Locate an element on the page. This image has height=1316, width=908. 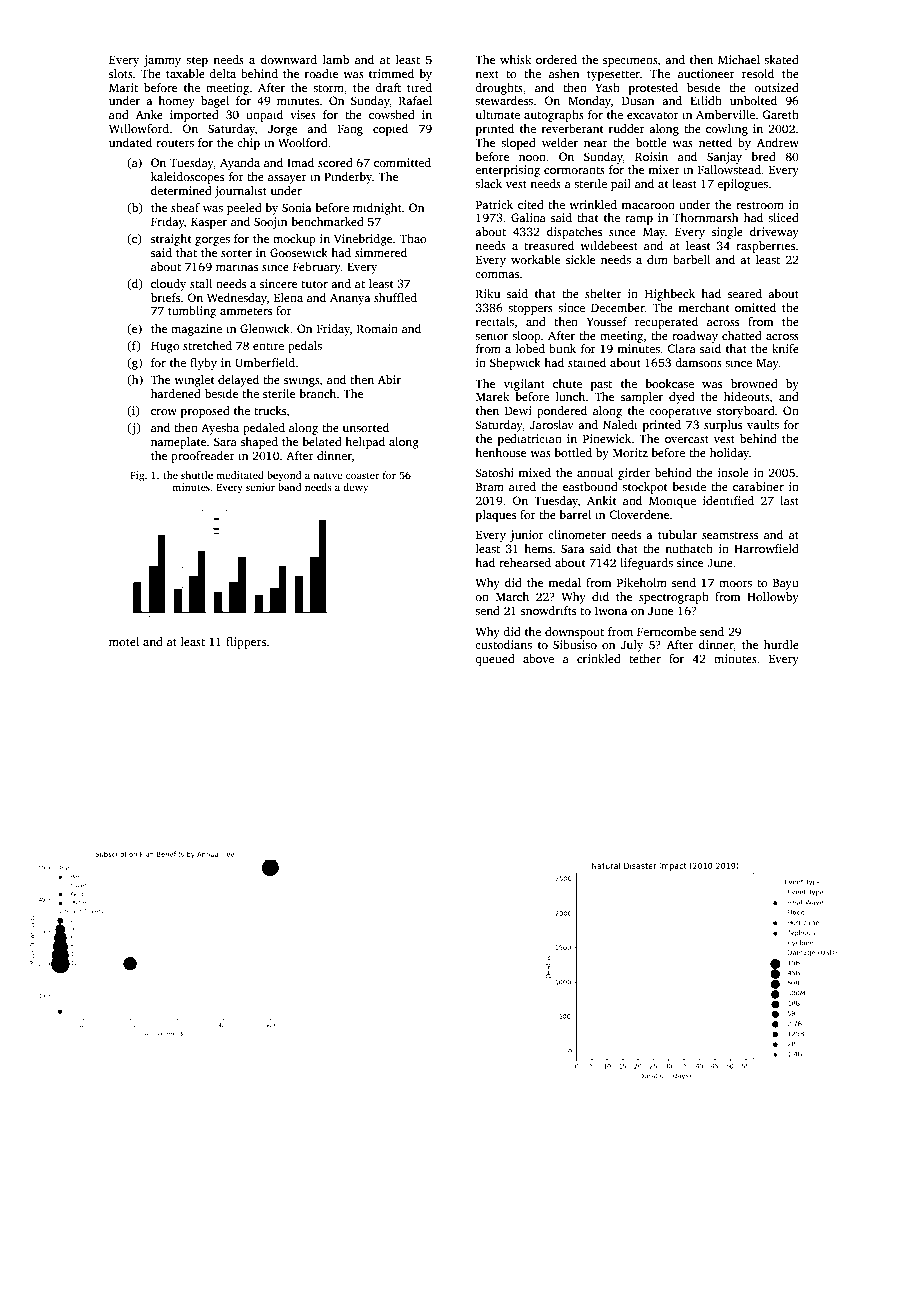
Willowford is located at coordinates (139, 128).
